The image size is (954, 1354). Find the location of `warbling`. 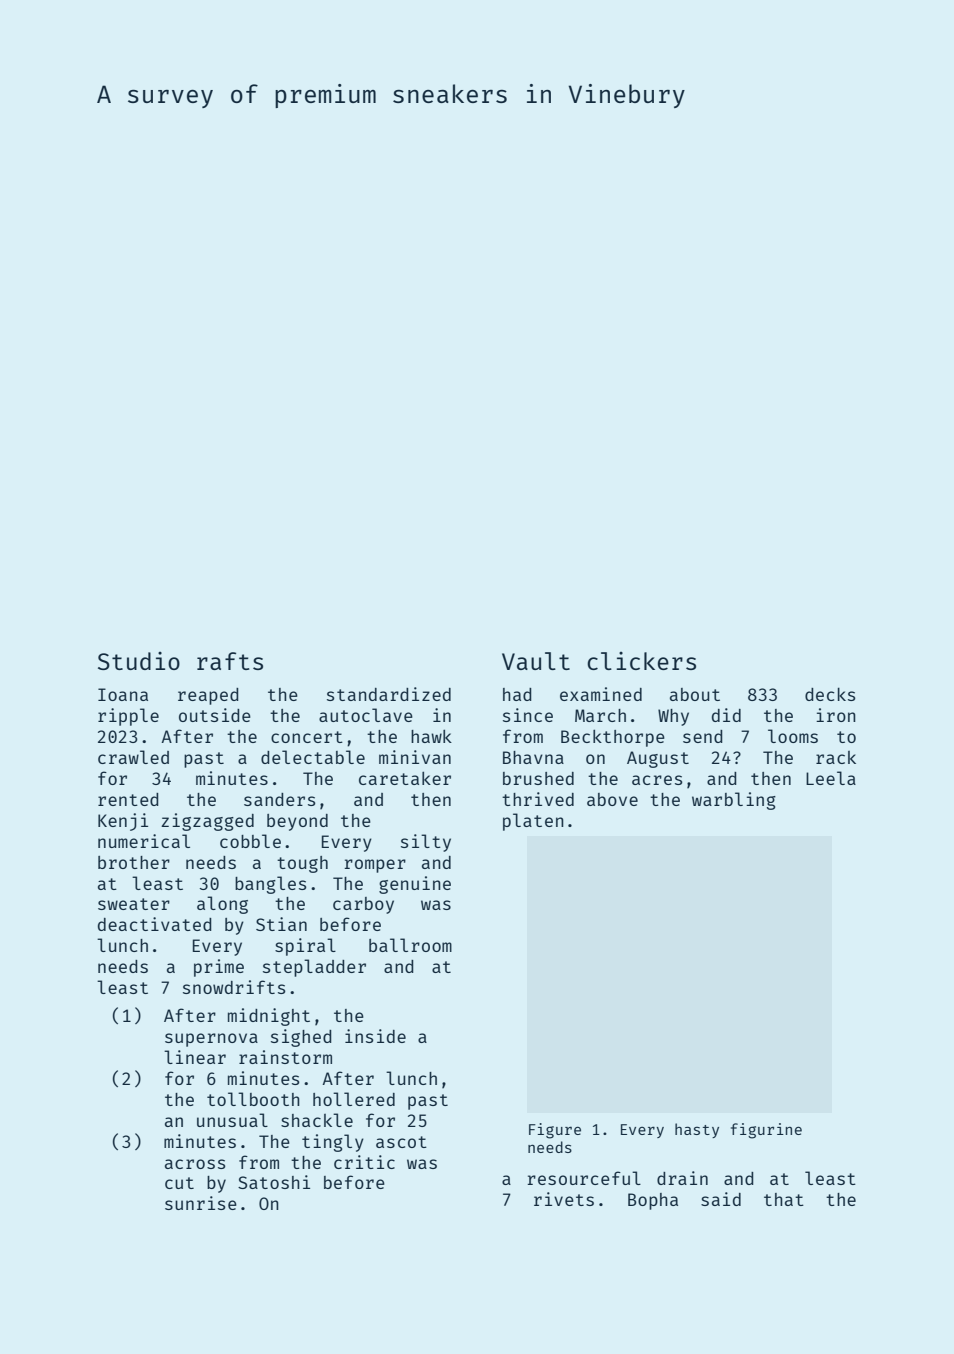

warbling is located at coordinates (734, 801).
